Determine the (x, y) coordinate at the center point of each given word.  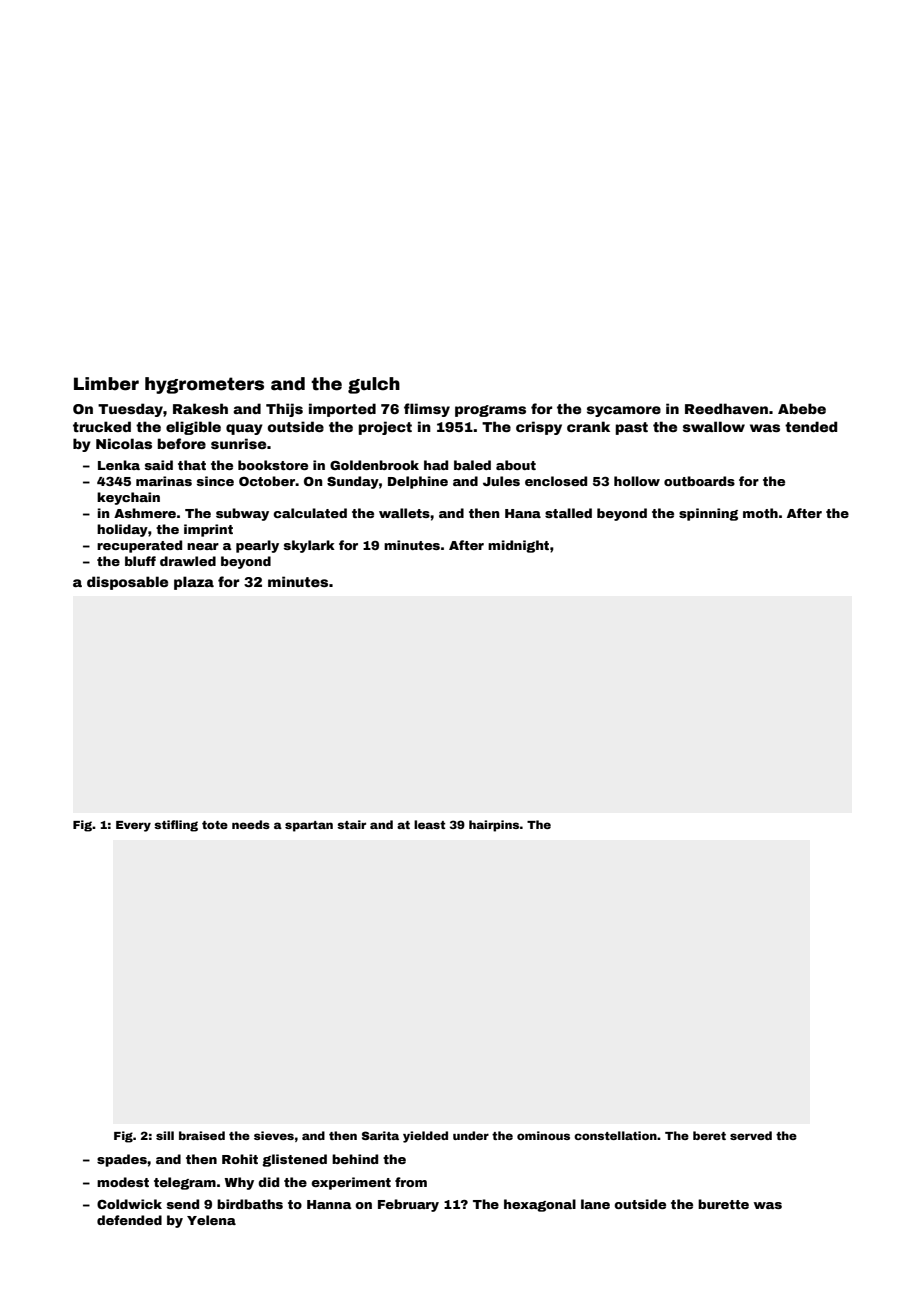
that (192, 465)
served (751, 1135)
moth (760, 513)
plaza (194, 583)
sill (165, 1135)
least (429, 824)
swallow (714, 426)
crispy (539, 428)
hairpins (494, 826)
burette (723, 1204)
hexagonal (540, 1205)
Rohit (240, 1159)
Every (133, 826)
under (471, 1135)
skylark (309, 546)
